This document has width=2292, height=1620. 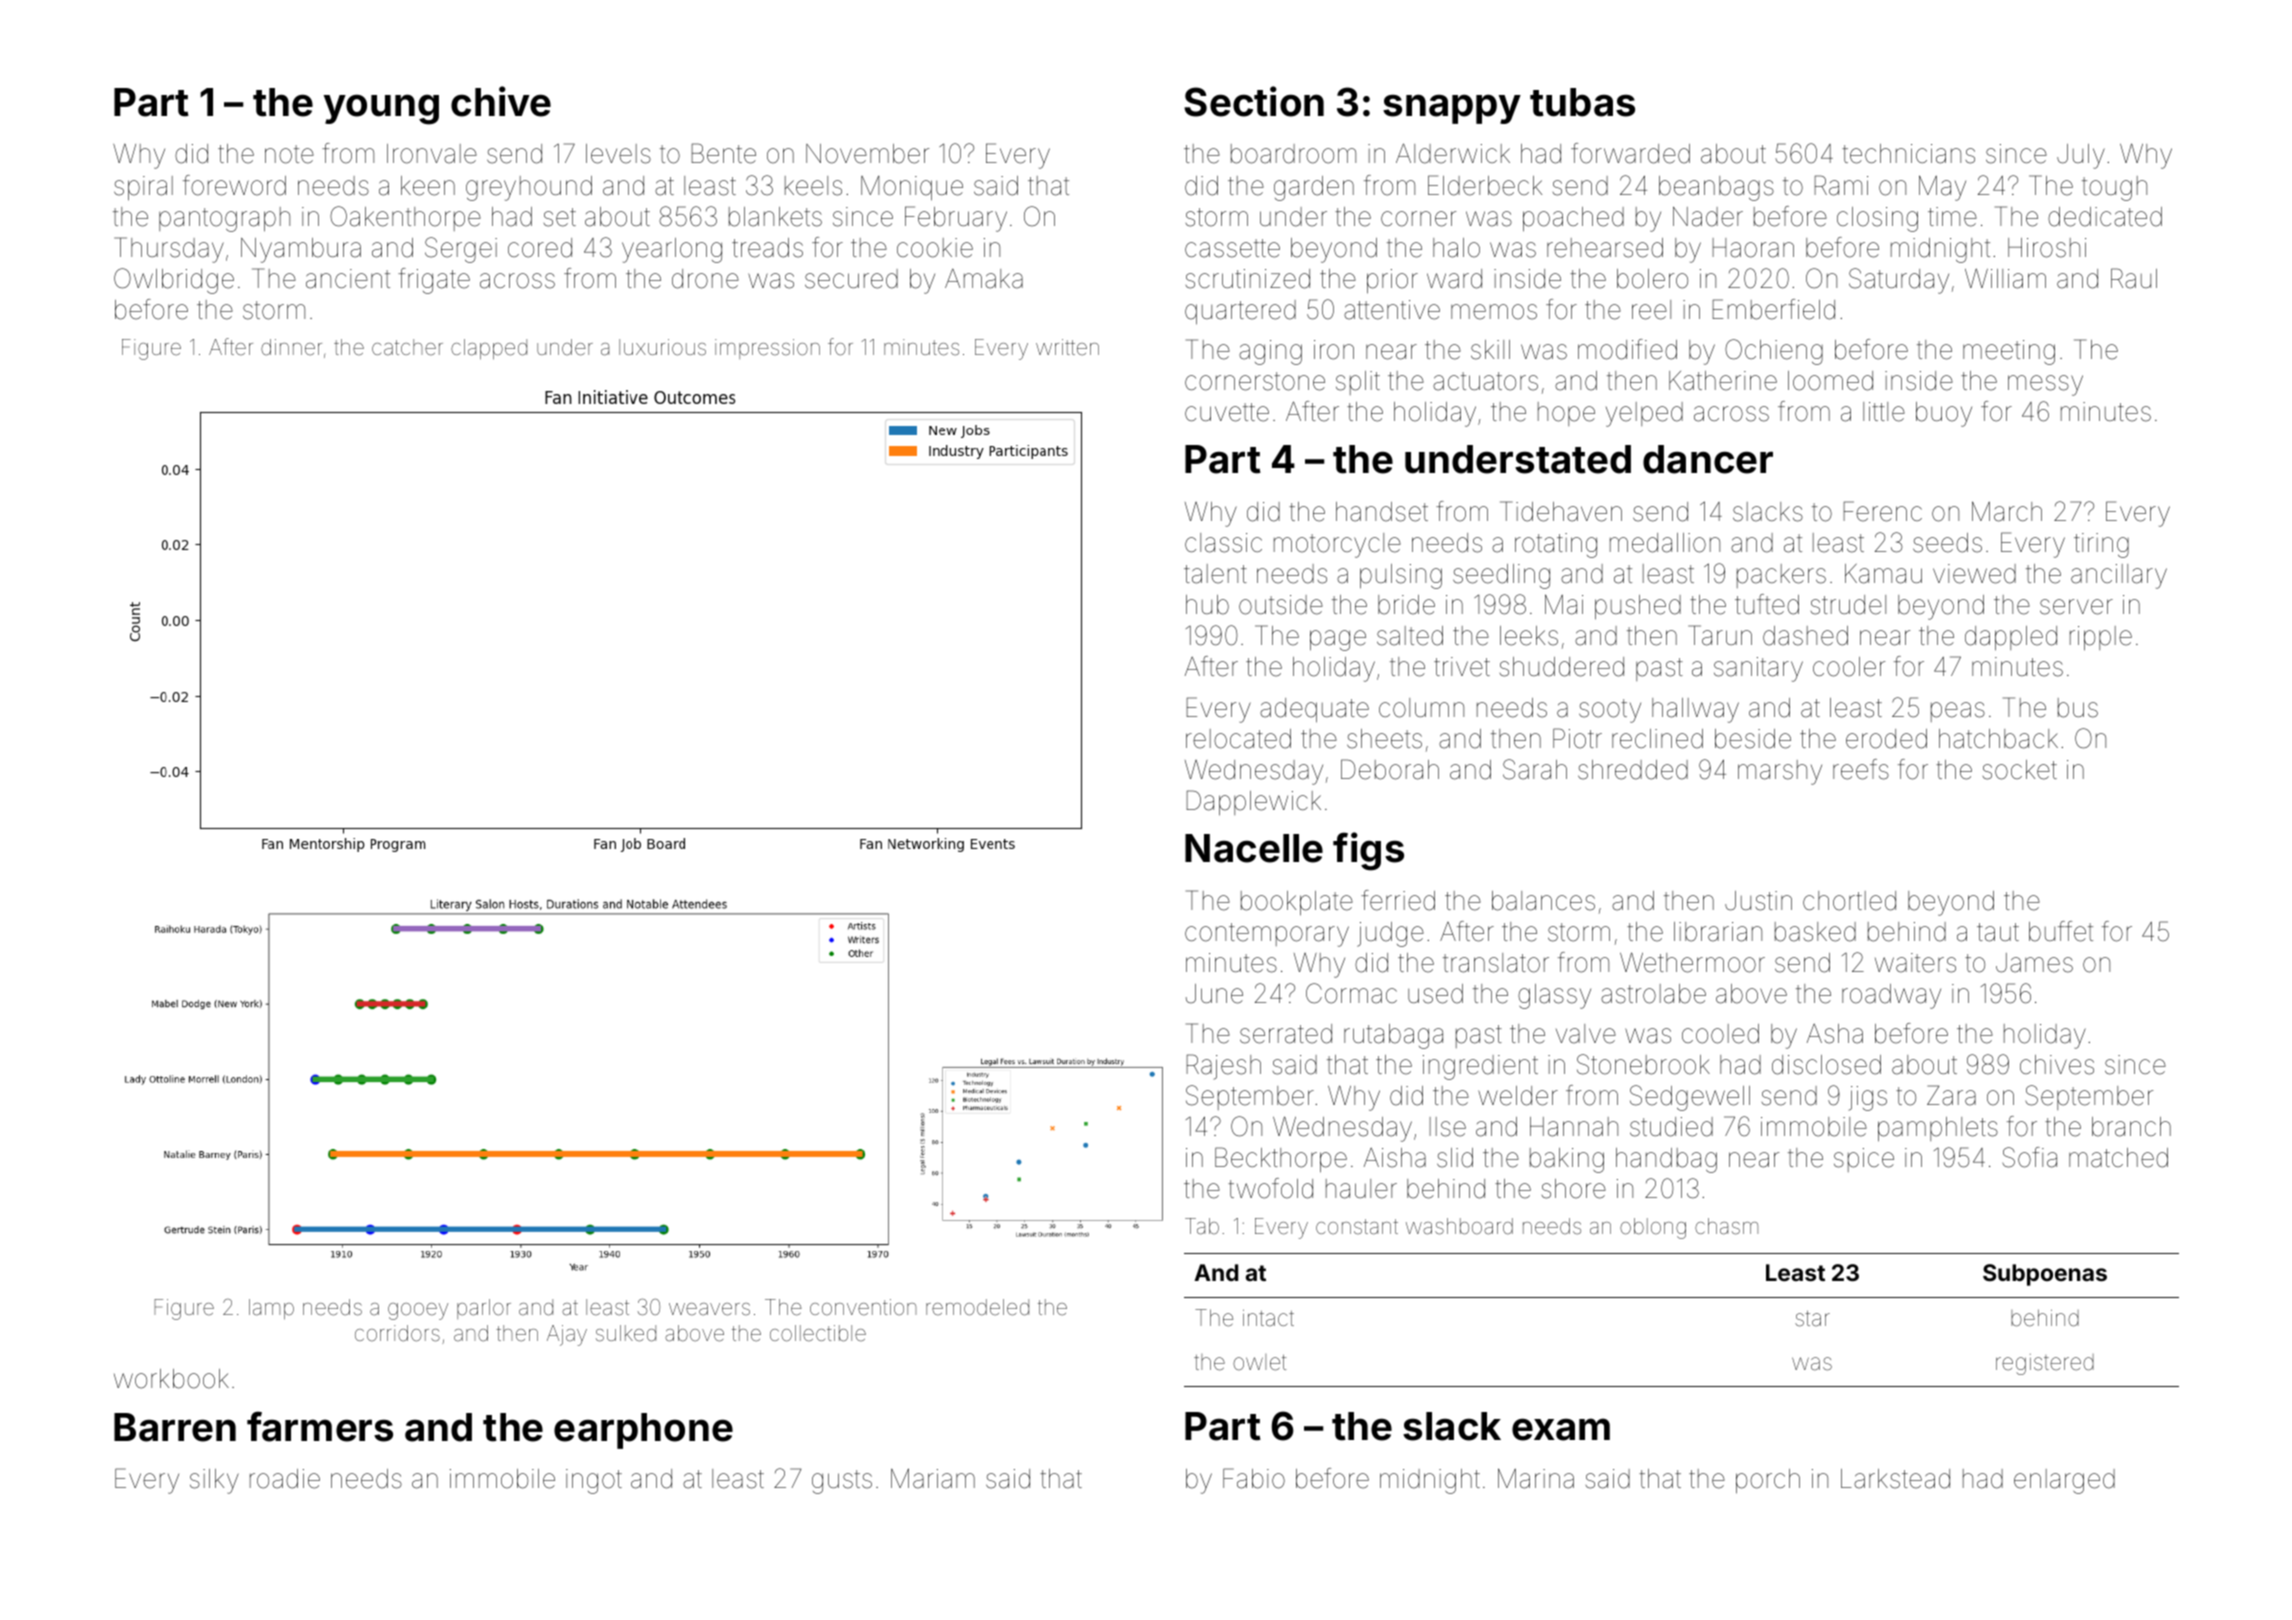 I want to click on enlarged, so click(x=2064, y=1481).
